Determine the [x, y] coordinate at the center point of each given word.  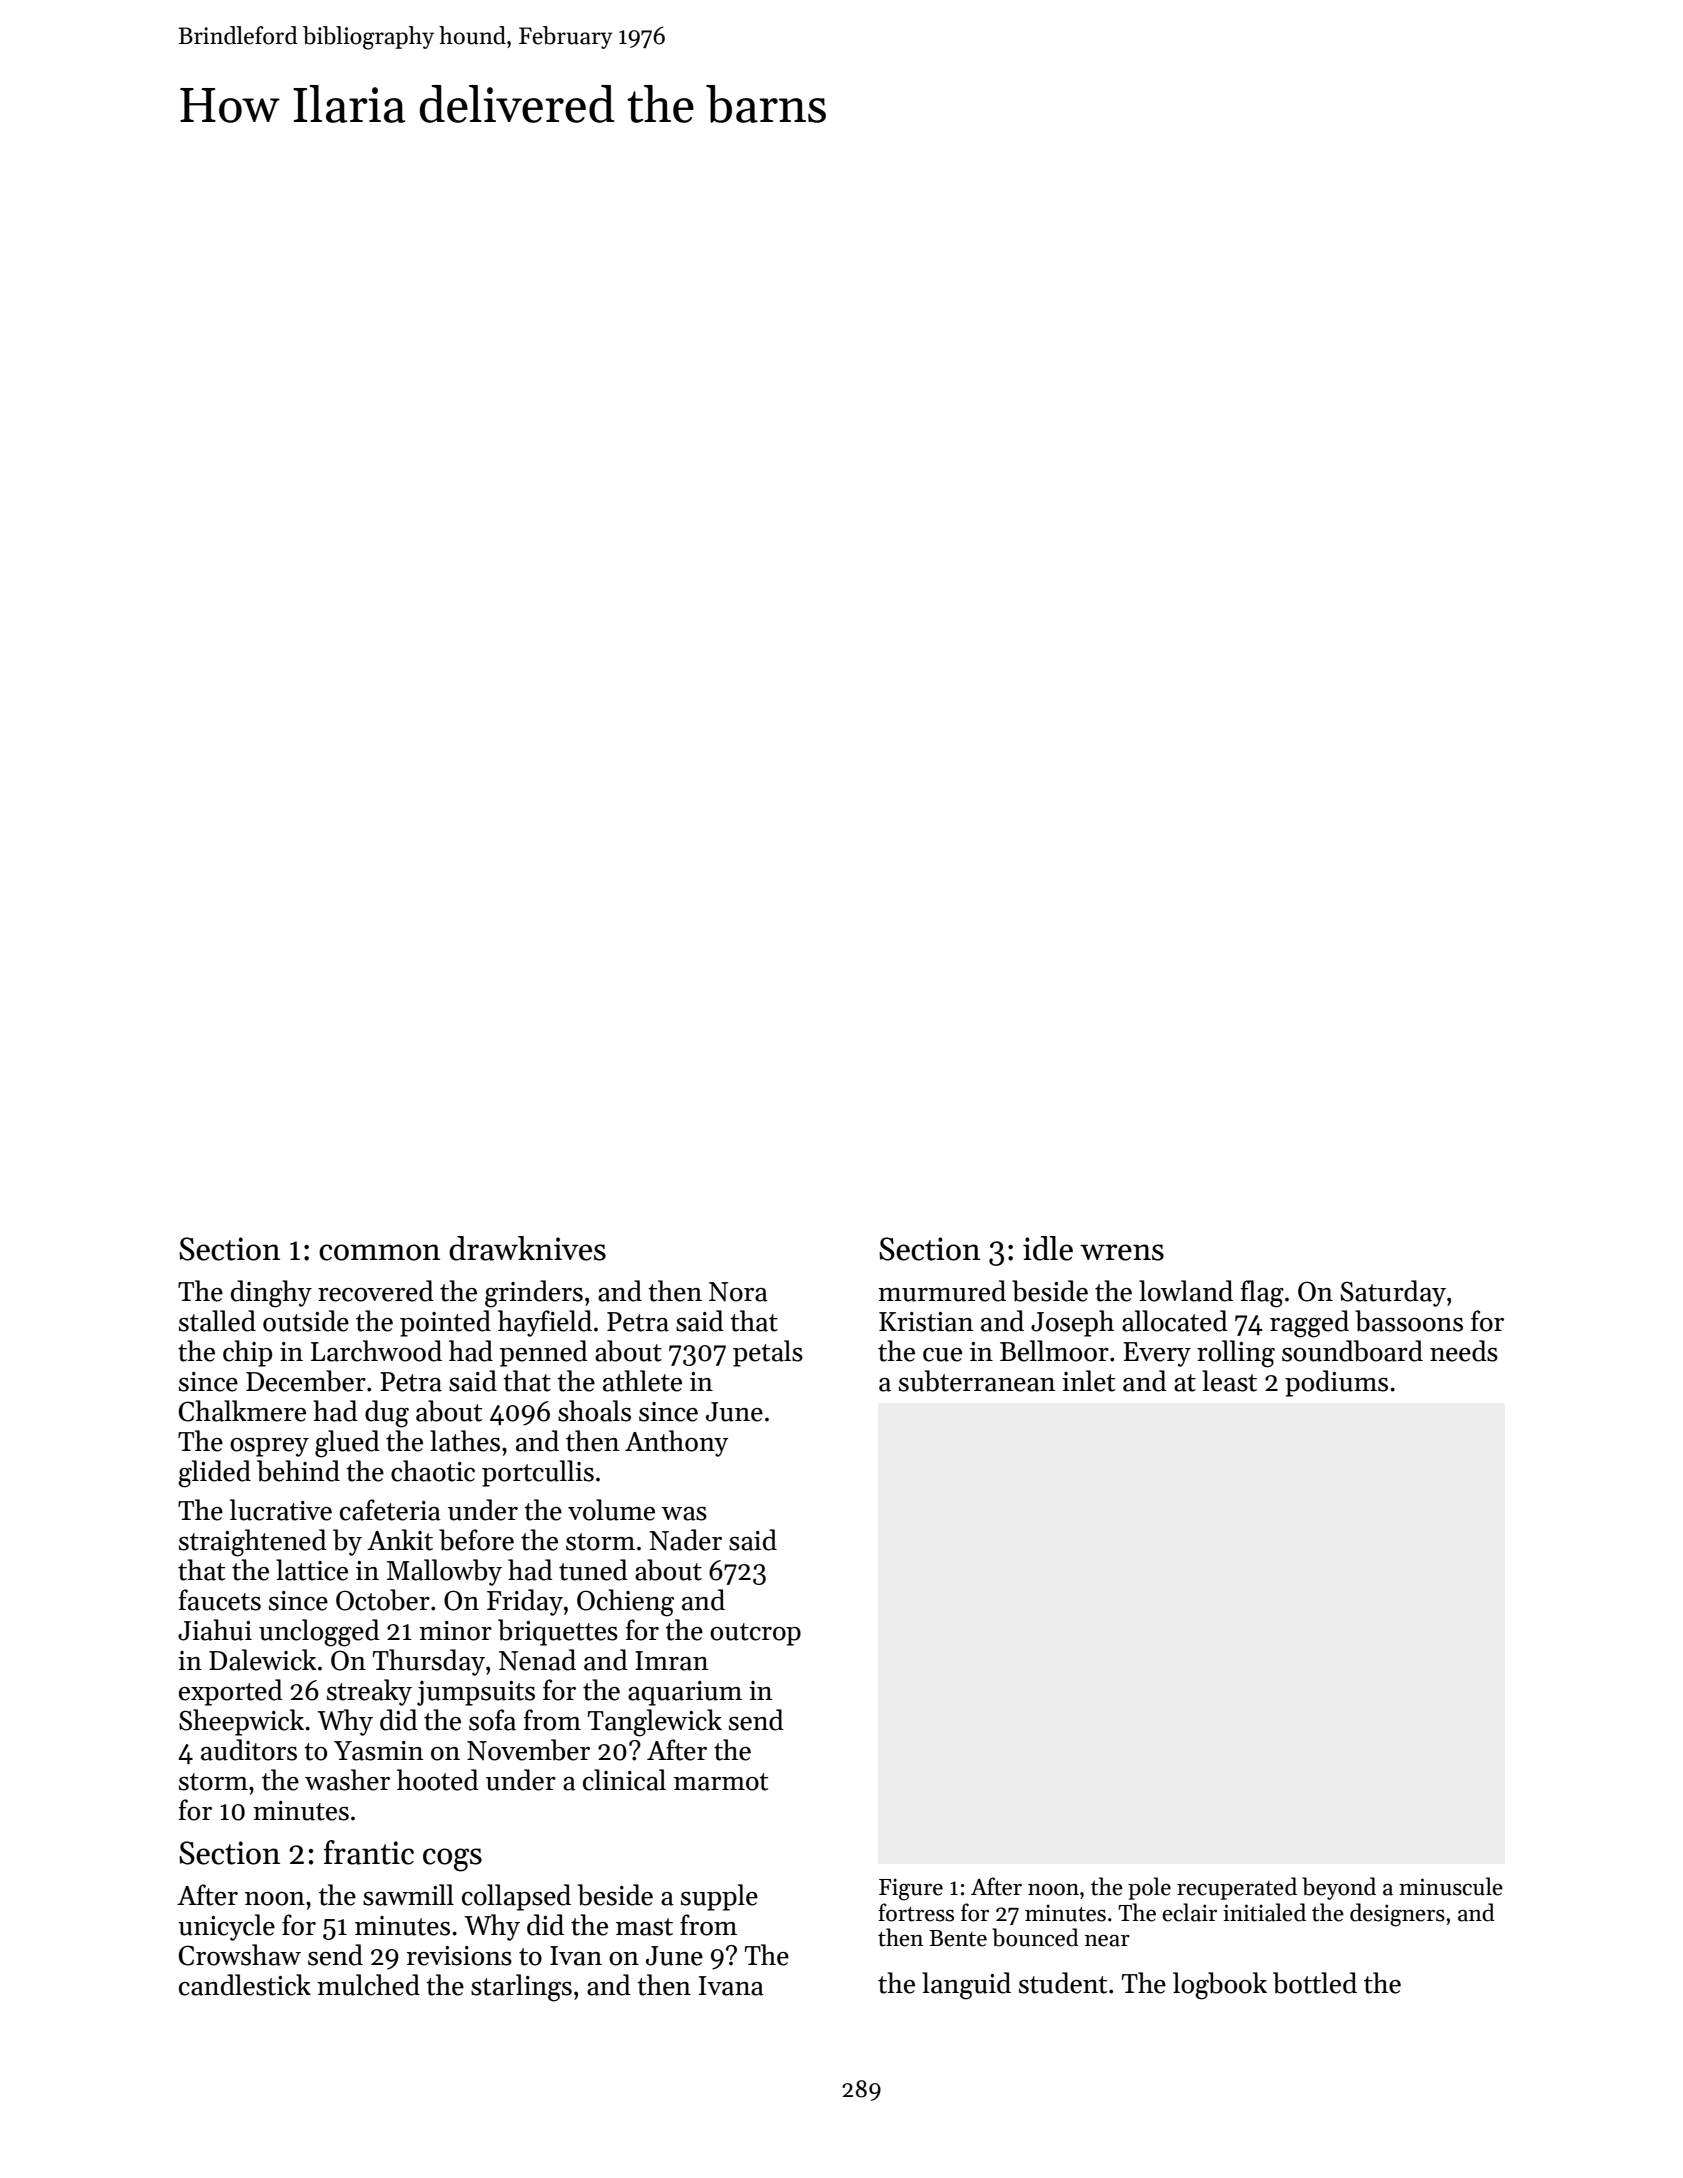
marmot [721, 1782]
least [1229, 1381]
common [379, 1252]
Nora [738, 1292]
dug [387, 1414]
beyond [1339, 1888]
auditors [249, 1750]
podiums [1336, 1383]
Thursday [429, 1662]
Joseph [1072, 1323]
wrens [1122, 1252]
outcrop [755, 1634]
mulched [368, 1985]
